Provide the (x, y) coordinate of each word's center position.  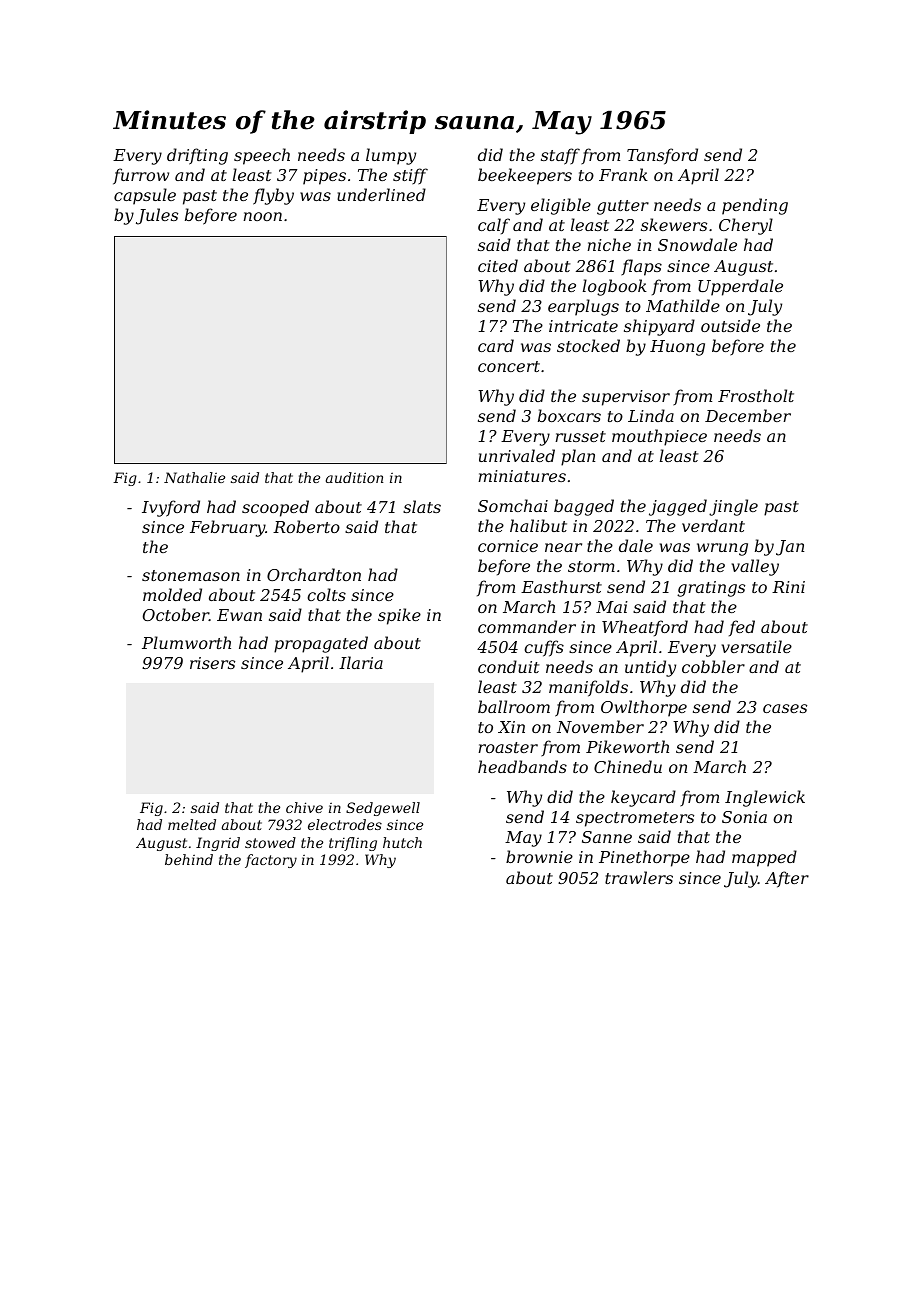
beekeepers (525, 176)
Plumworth (186, 642)
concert (509, 366)
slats (422, 506)
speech (262, 156)
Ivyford (171, 508)
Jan (790, 548)
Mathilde (683, 305)
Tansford (662, 156)
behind (189, 859)
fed (742, 628)
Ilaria (361, 662)
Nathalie (194, 477)
